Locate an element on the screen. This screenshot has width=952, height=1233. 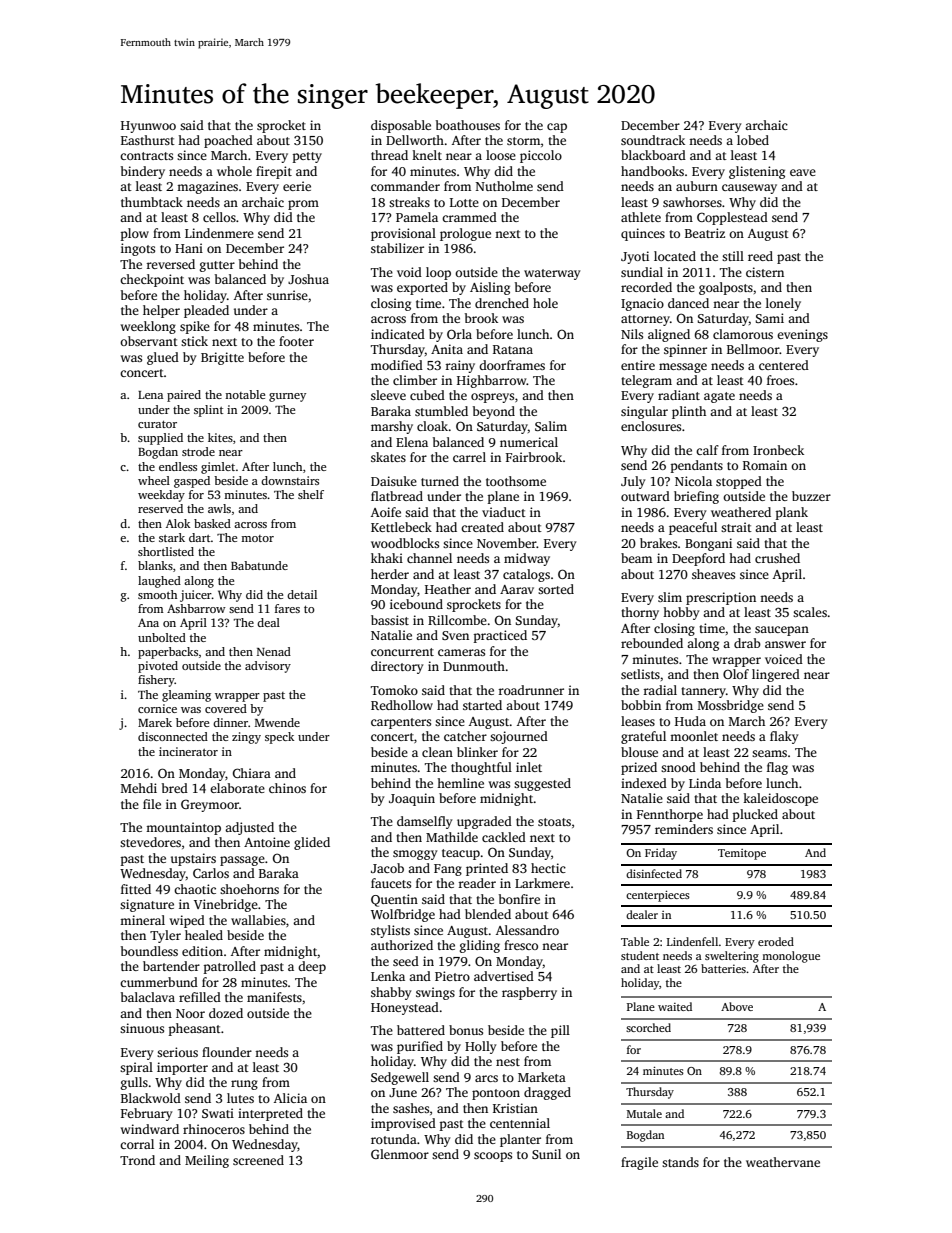
Lotte is located at coordinates (464, 202).
